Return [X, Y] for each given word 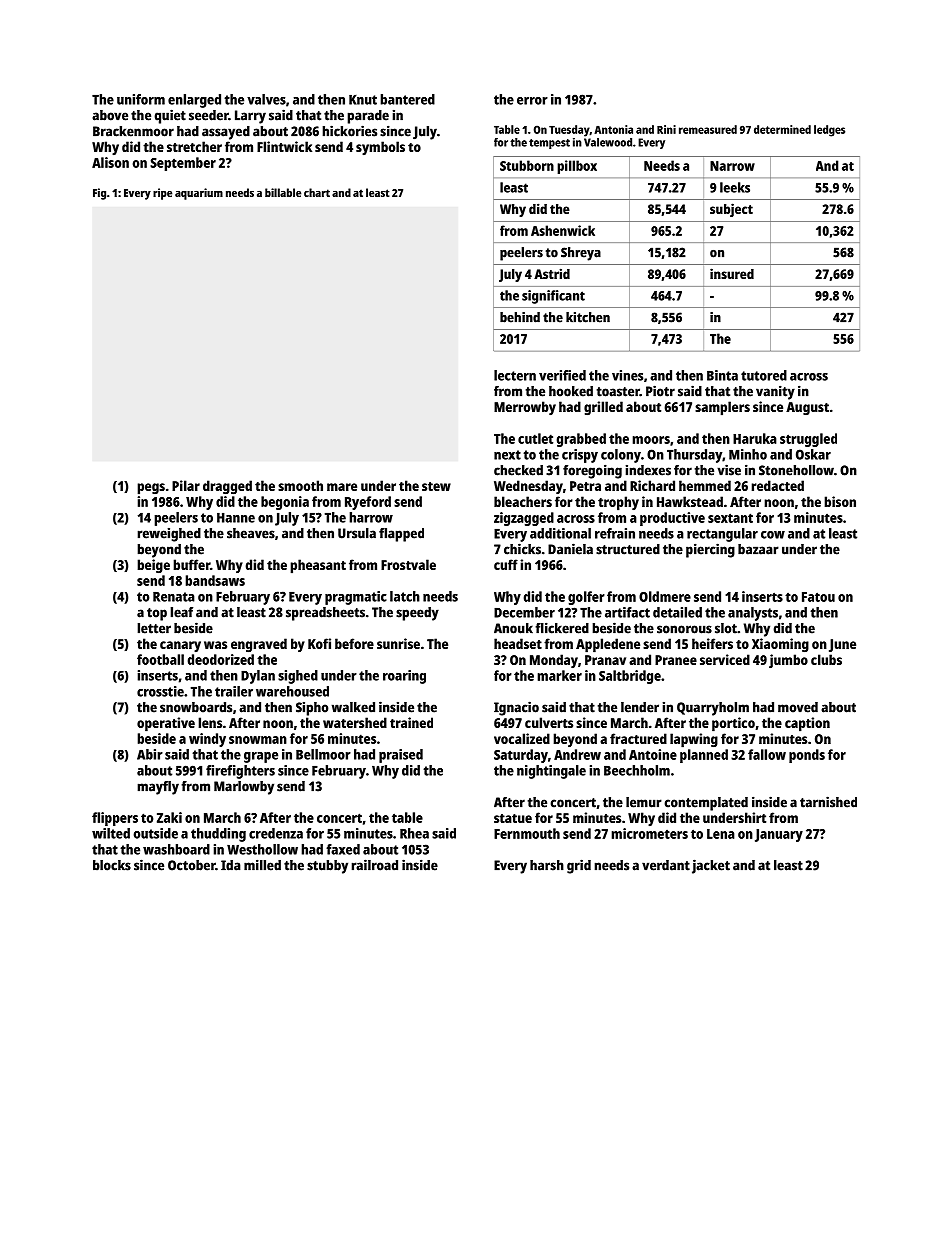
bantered [407, 99]
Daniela [570, 549]
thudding [218, 835]
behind [520, 317]
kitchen [588, 317]
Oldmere [665, 596]
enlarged [194, 101]
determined [782, 129]
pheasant [318, 566]
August [807, 408]
